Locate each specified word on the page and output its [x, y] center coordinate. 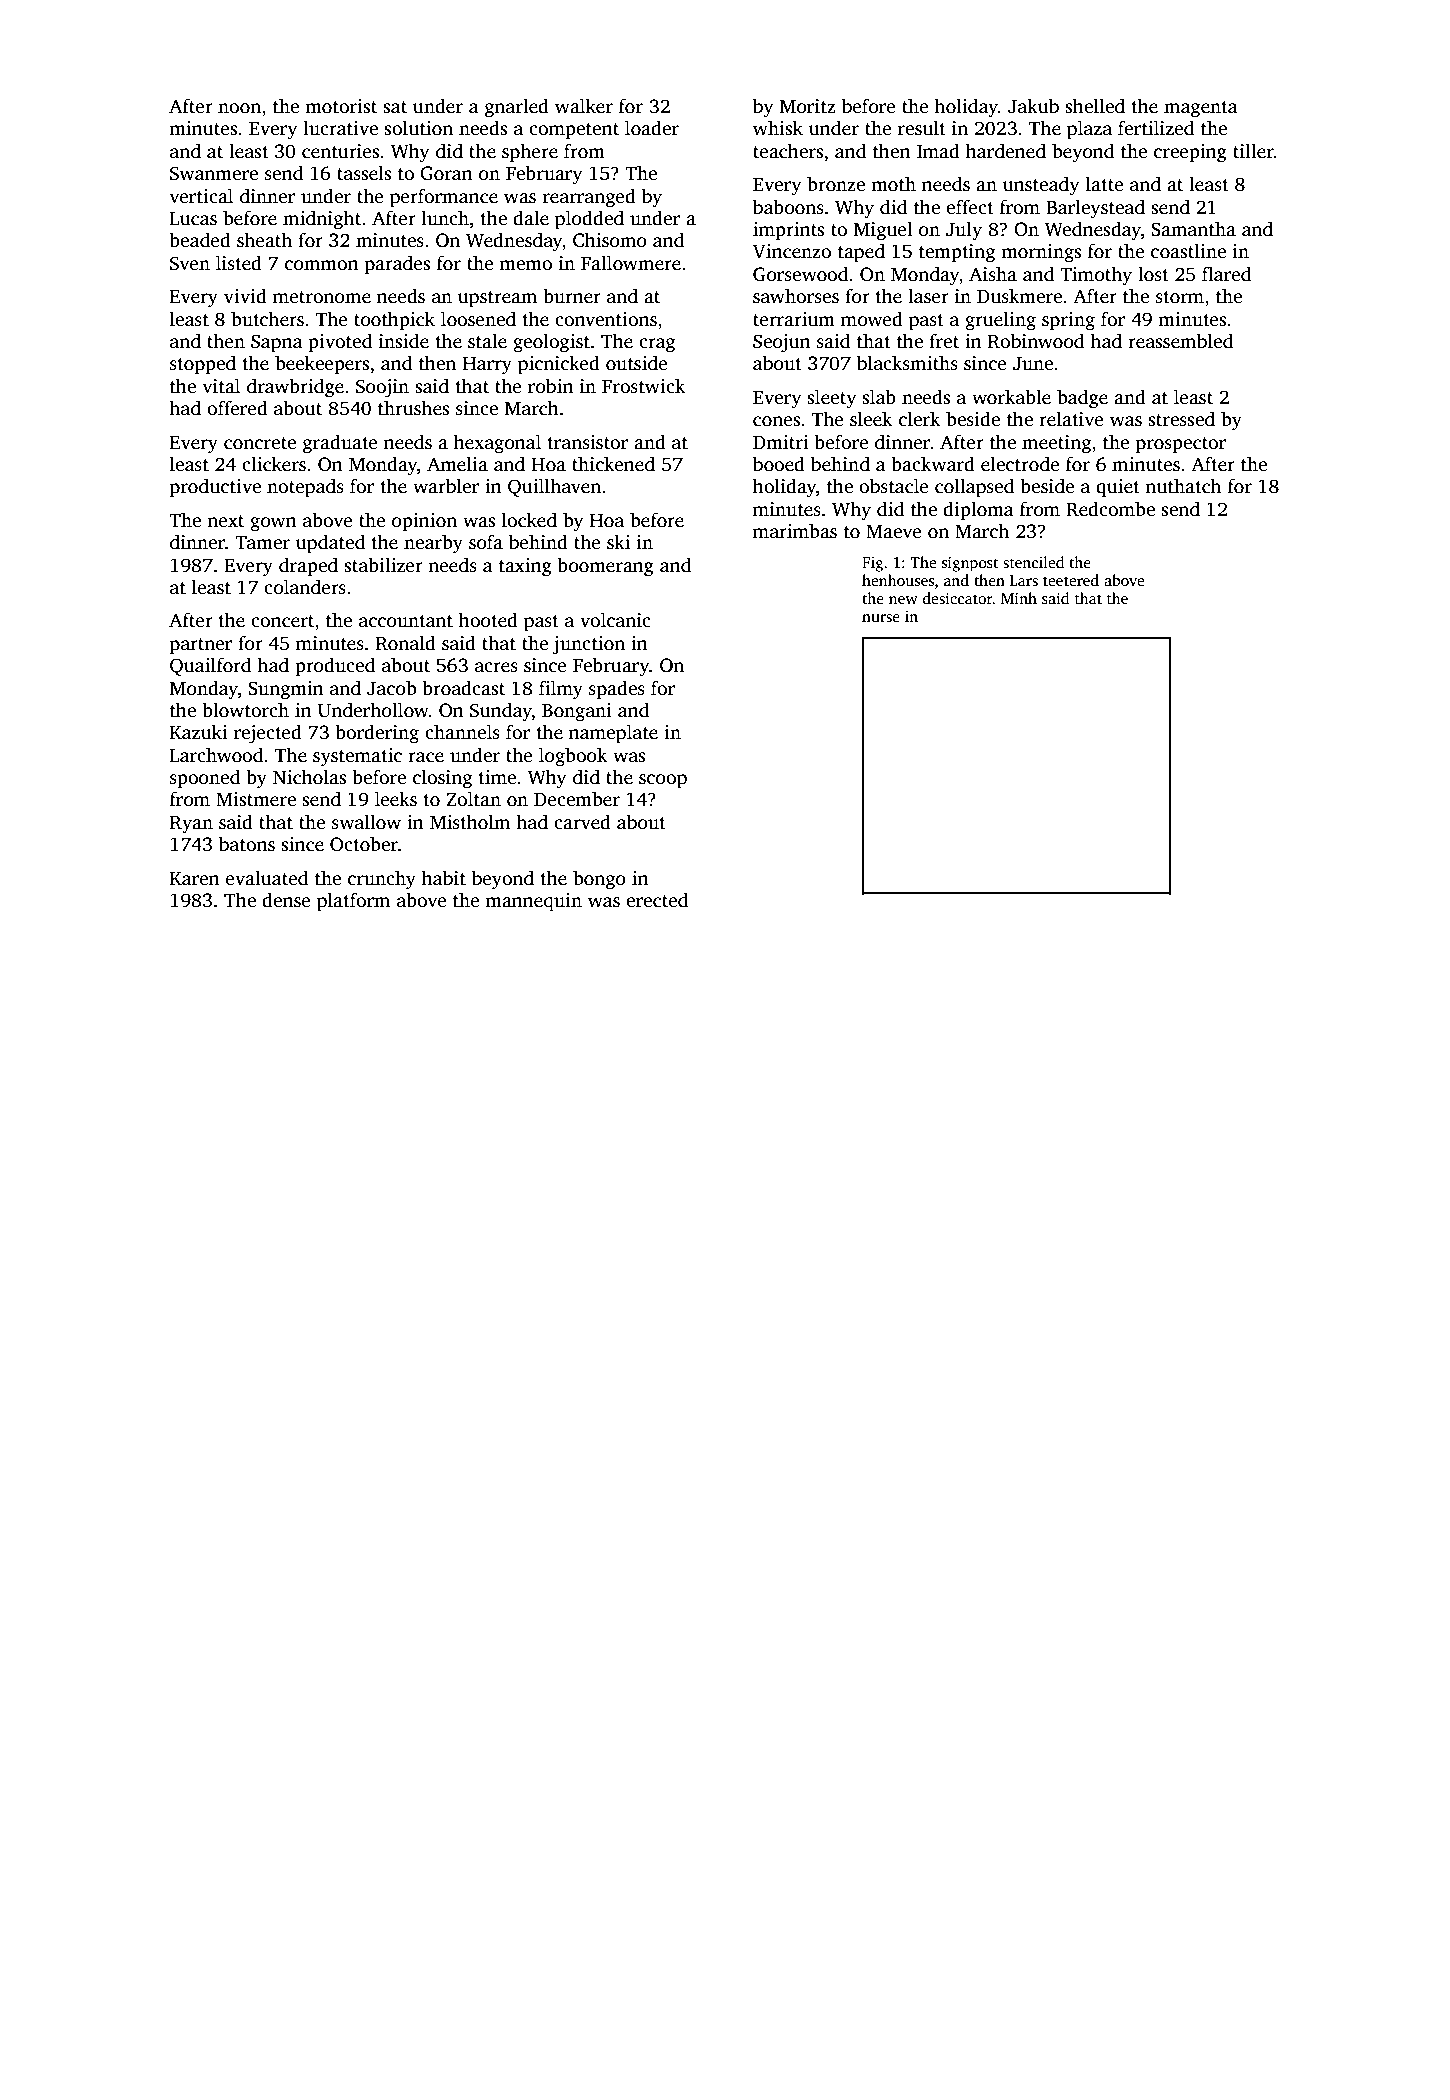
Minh [1019, 598]
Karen [195, 879]
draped [308, 567]
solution [418, 128]
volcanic [615, 620]
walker [584, 106]
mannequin [533, 902]
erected [657, 900]
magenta [1201, 109]
